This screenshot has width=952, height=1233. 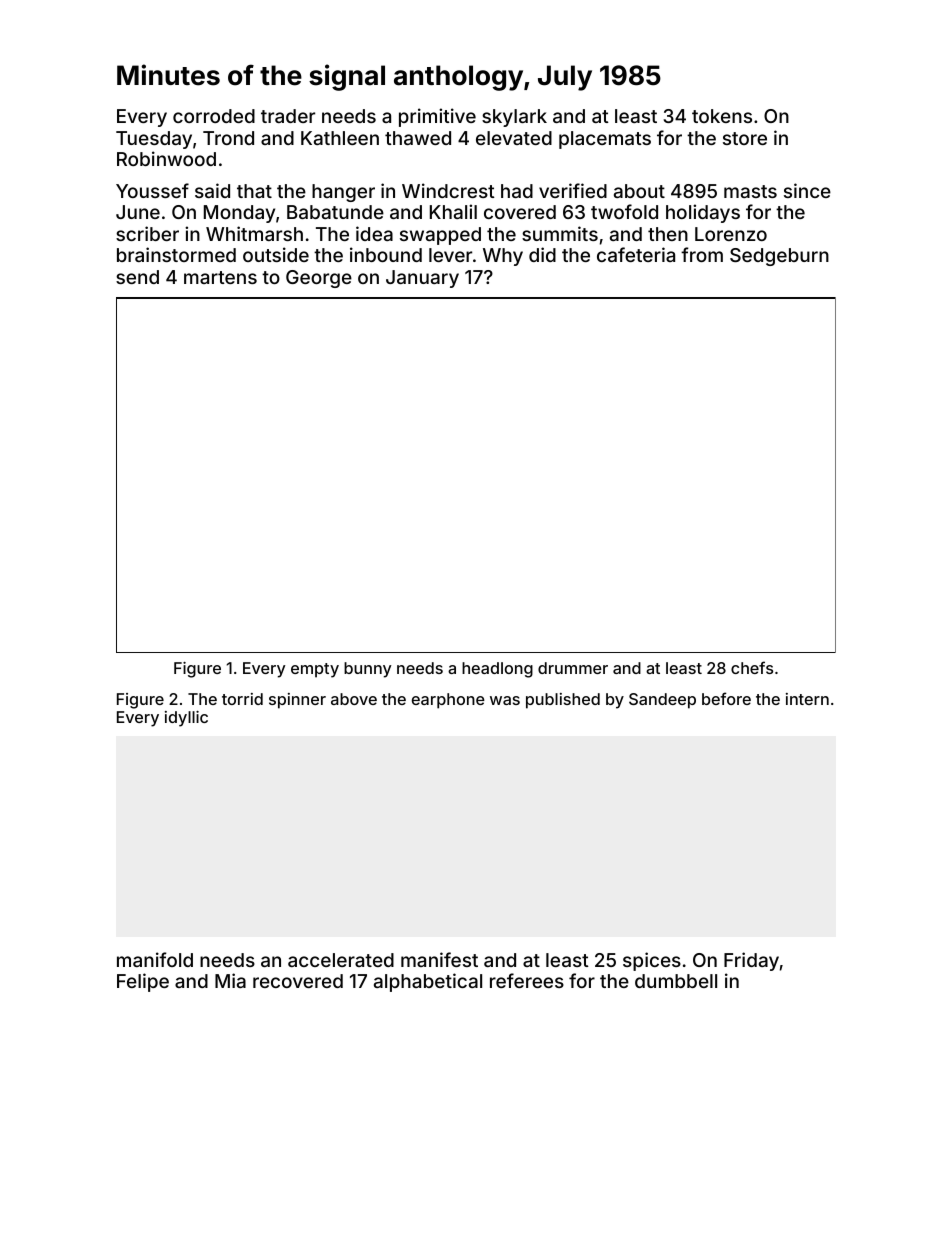 What do you see at coordinates (242, 699) in the screenshot?
I see `torrid` at bounding box center [242, 699].
